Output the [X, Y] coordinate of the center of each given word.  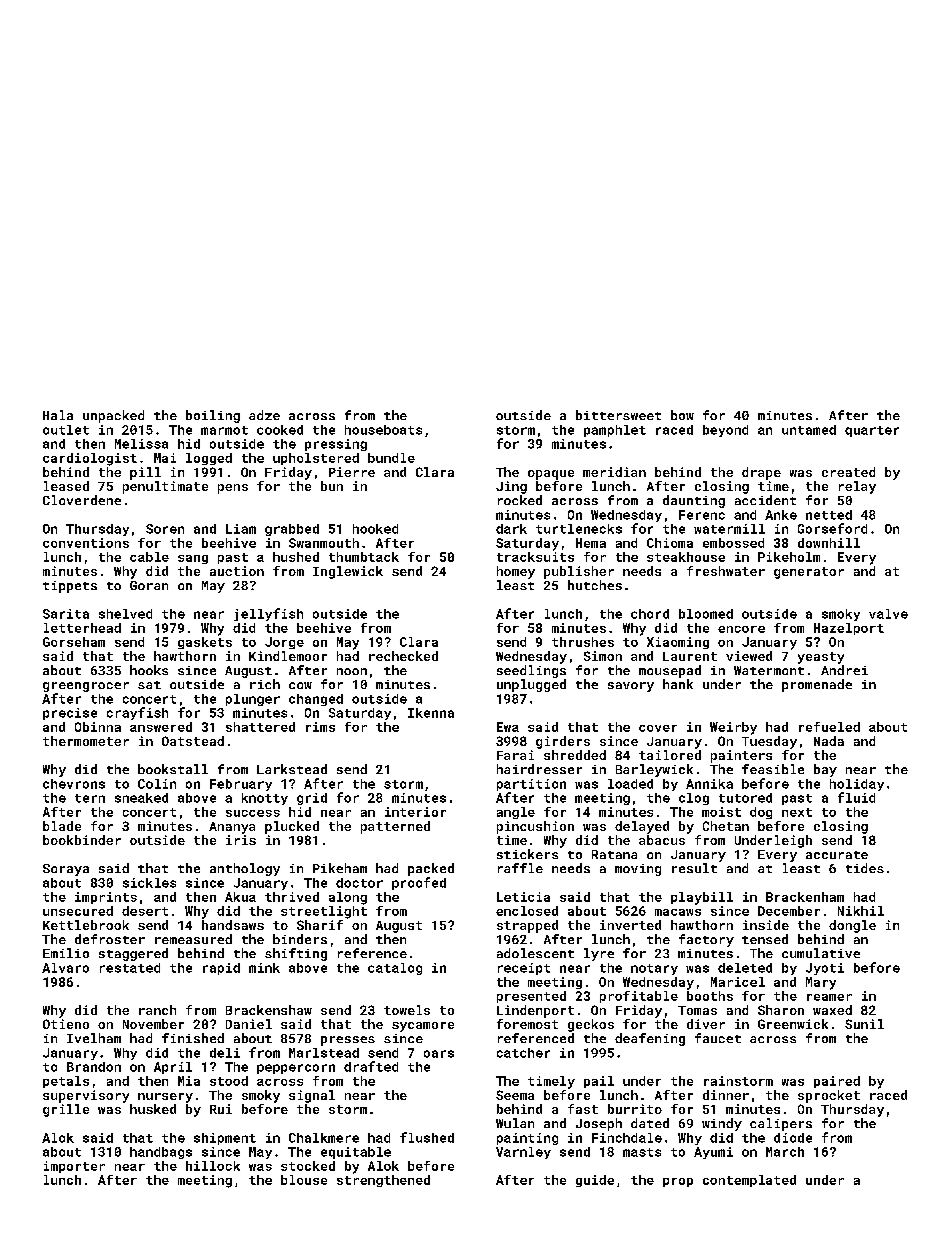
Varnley [523, 1153]
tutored [745, 798]
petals [66, 1082]
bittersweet [618, 415]
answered [161, 727]
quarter [872, 431]
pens [233, 489]
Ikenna [431, 713]
